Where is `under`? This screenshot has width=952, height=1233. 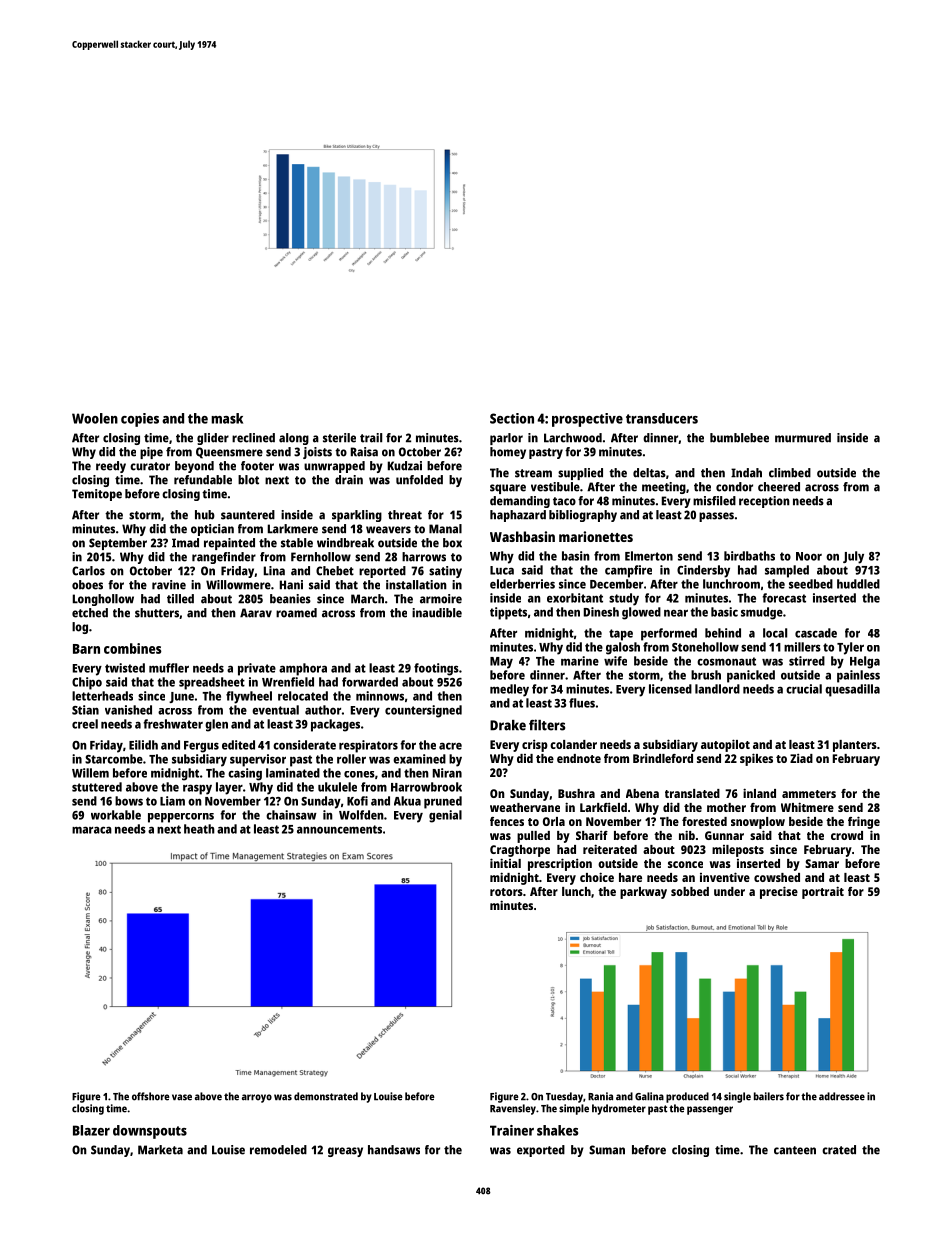 under is located at coordinates (729, 891).
